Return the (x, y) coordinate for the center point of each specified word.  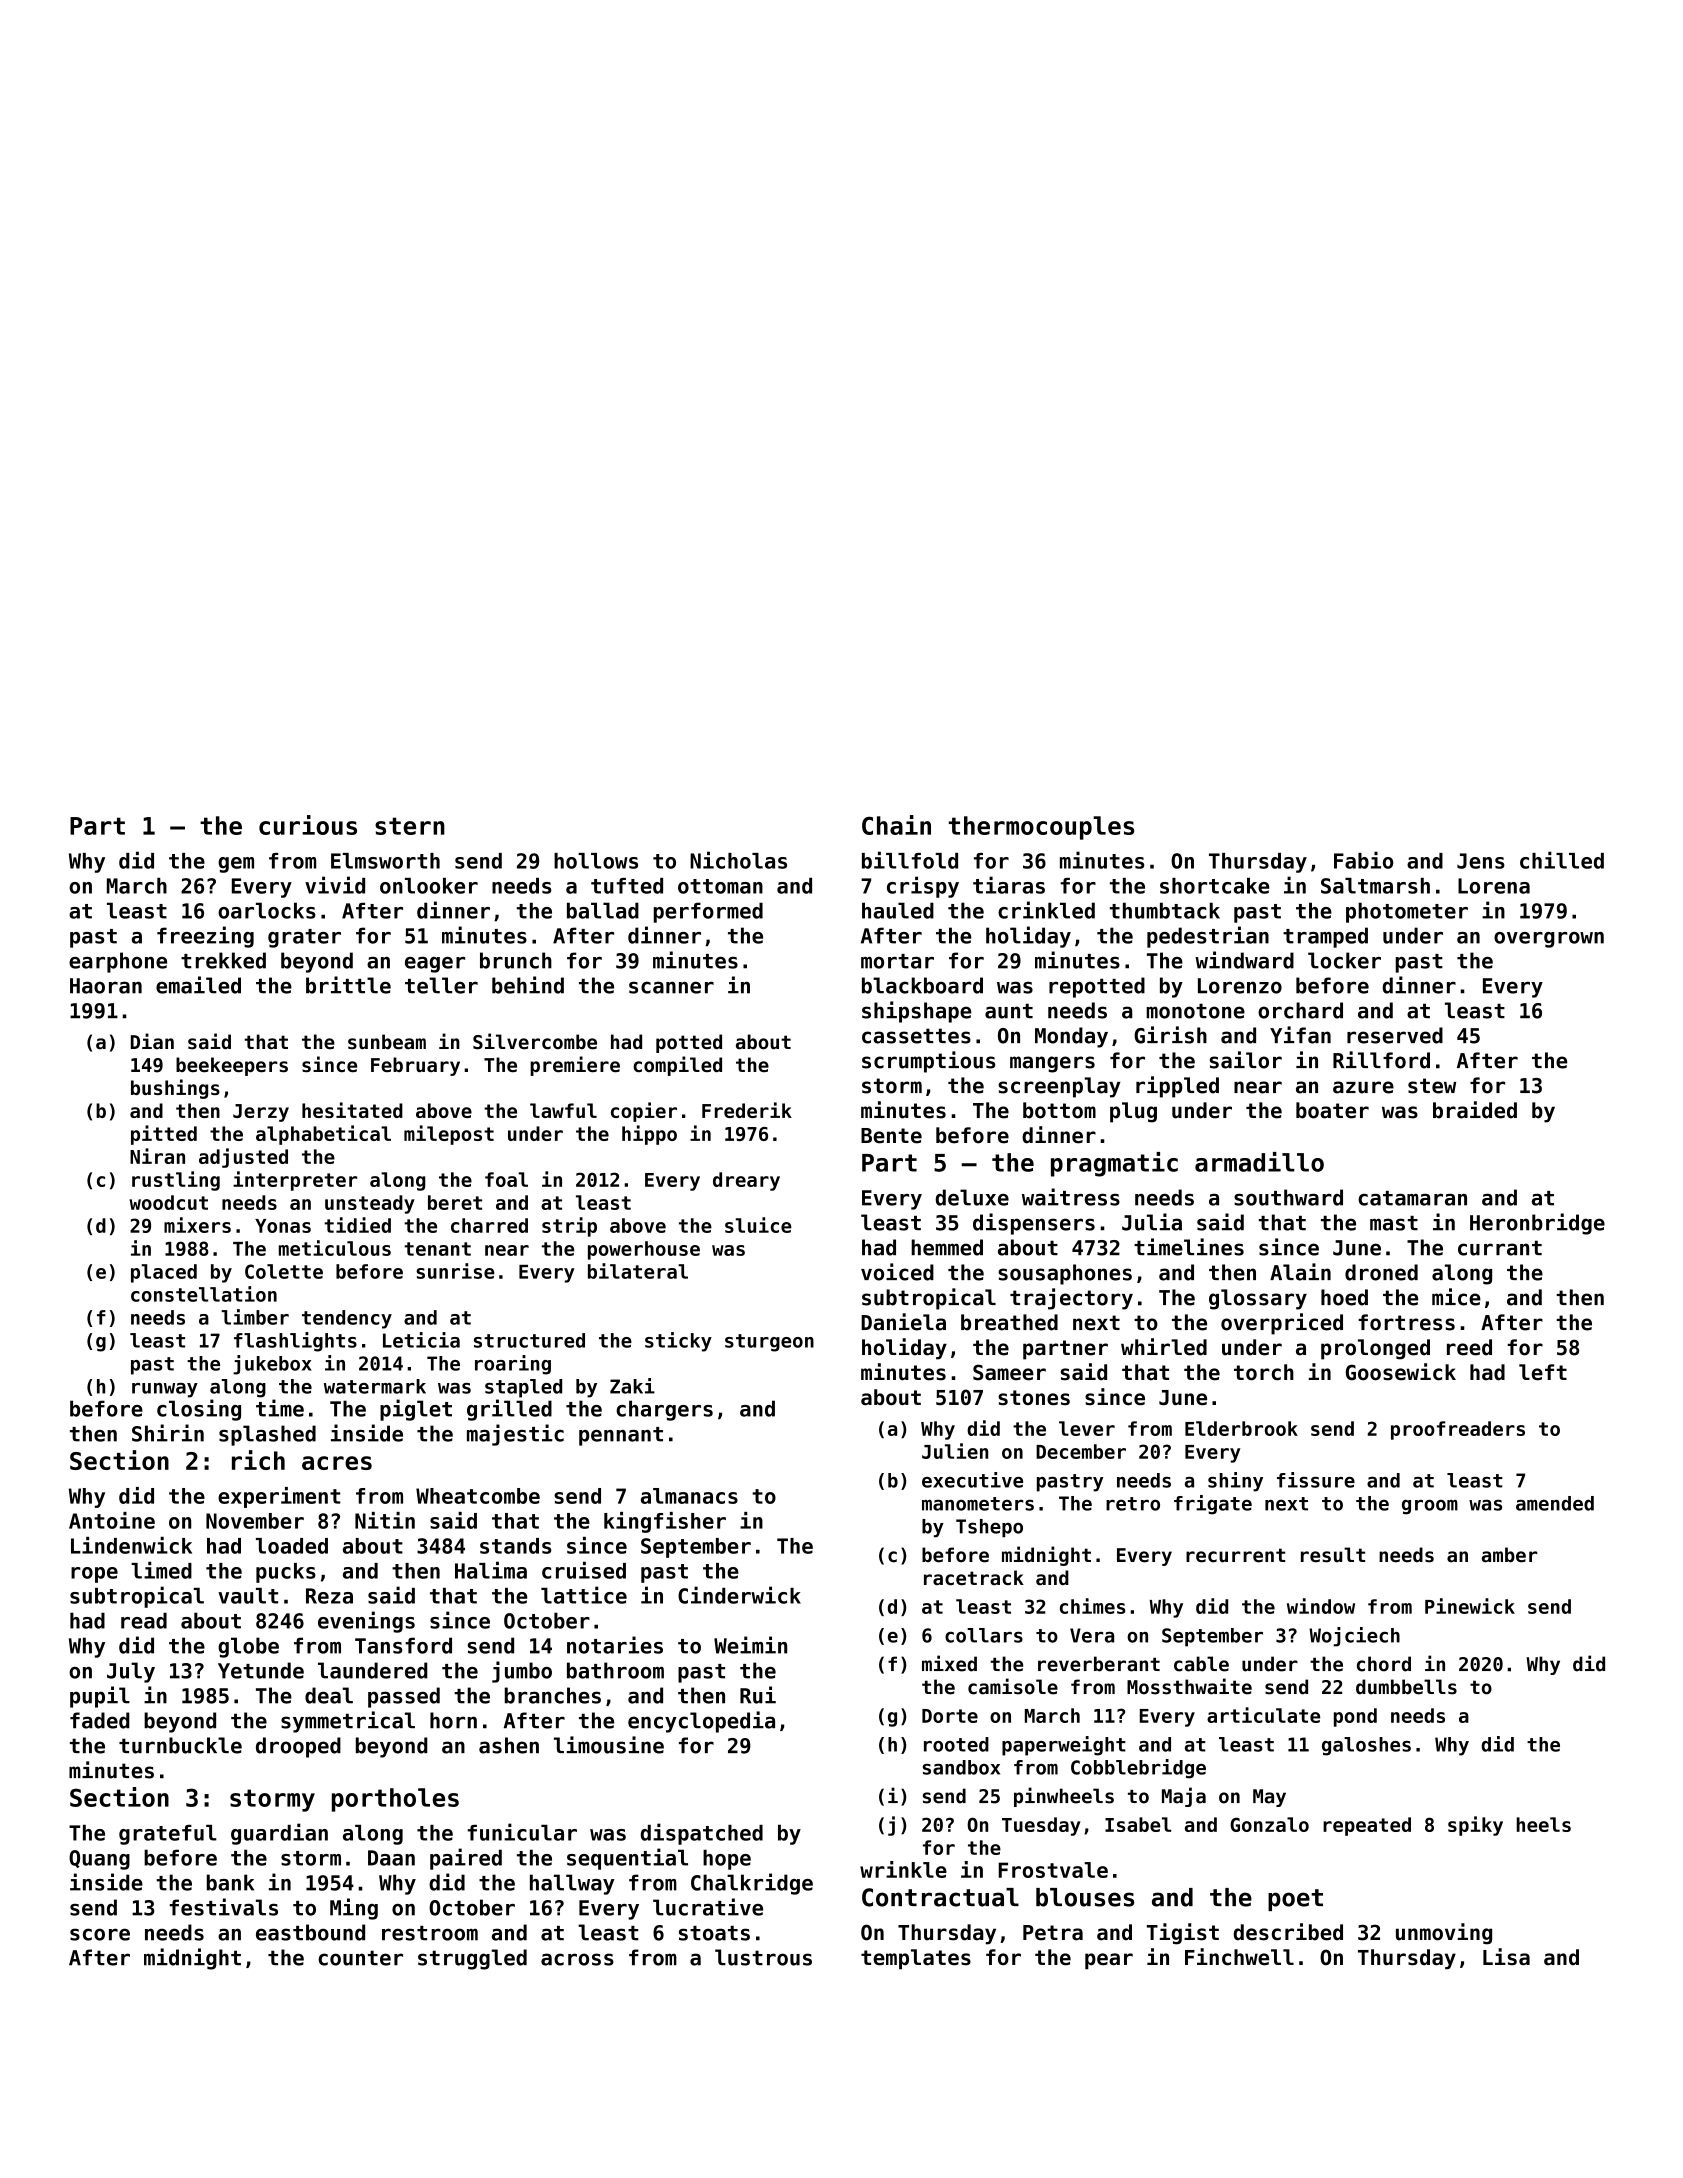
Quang (99, 1860)
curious (308, 825)
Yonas (283, 1226)
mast (1394, 1223)
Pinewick (1470, 1606)
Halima (491, 1570)
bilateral (638, 1271)
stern (410, 826)
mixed (949, 1663)
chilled (1562, 860)
